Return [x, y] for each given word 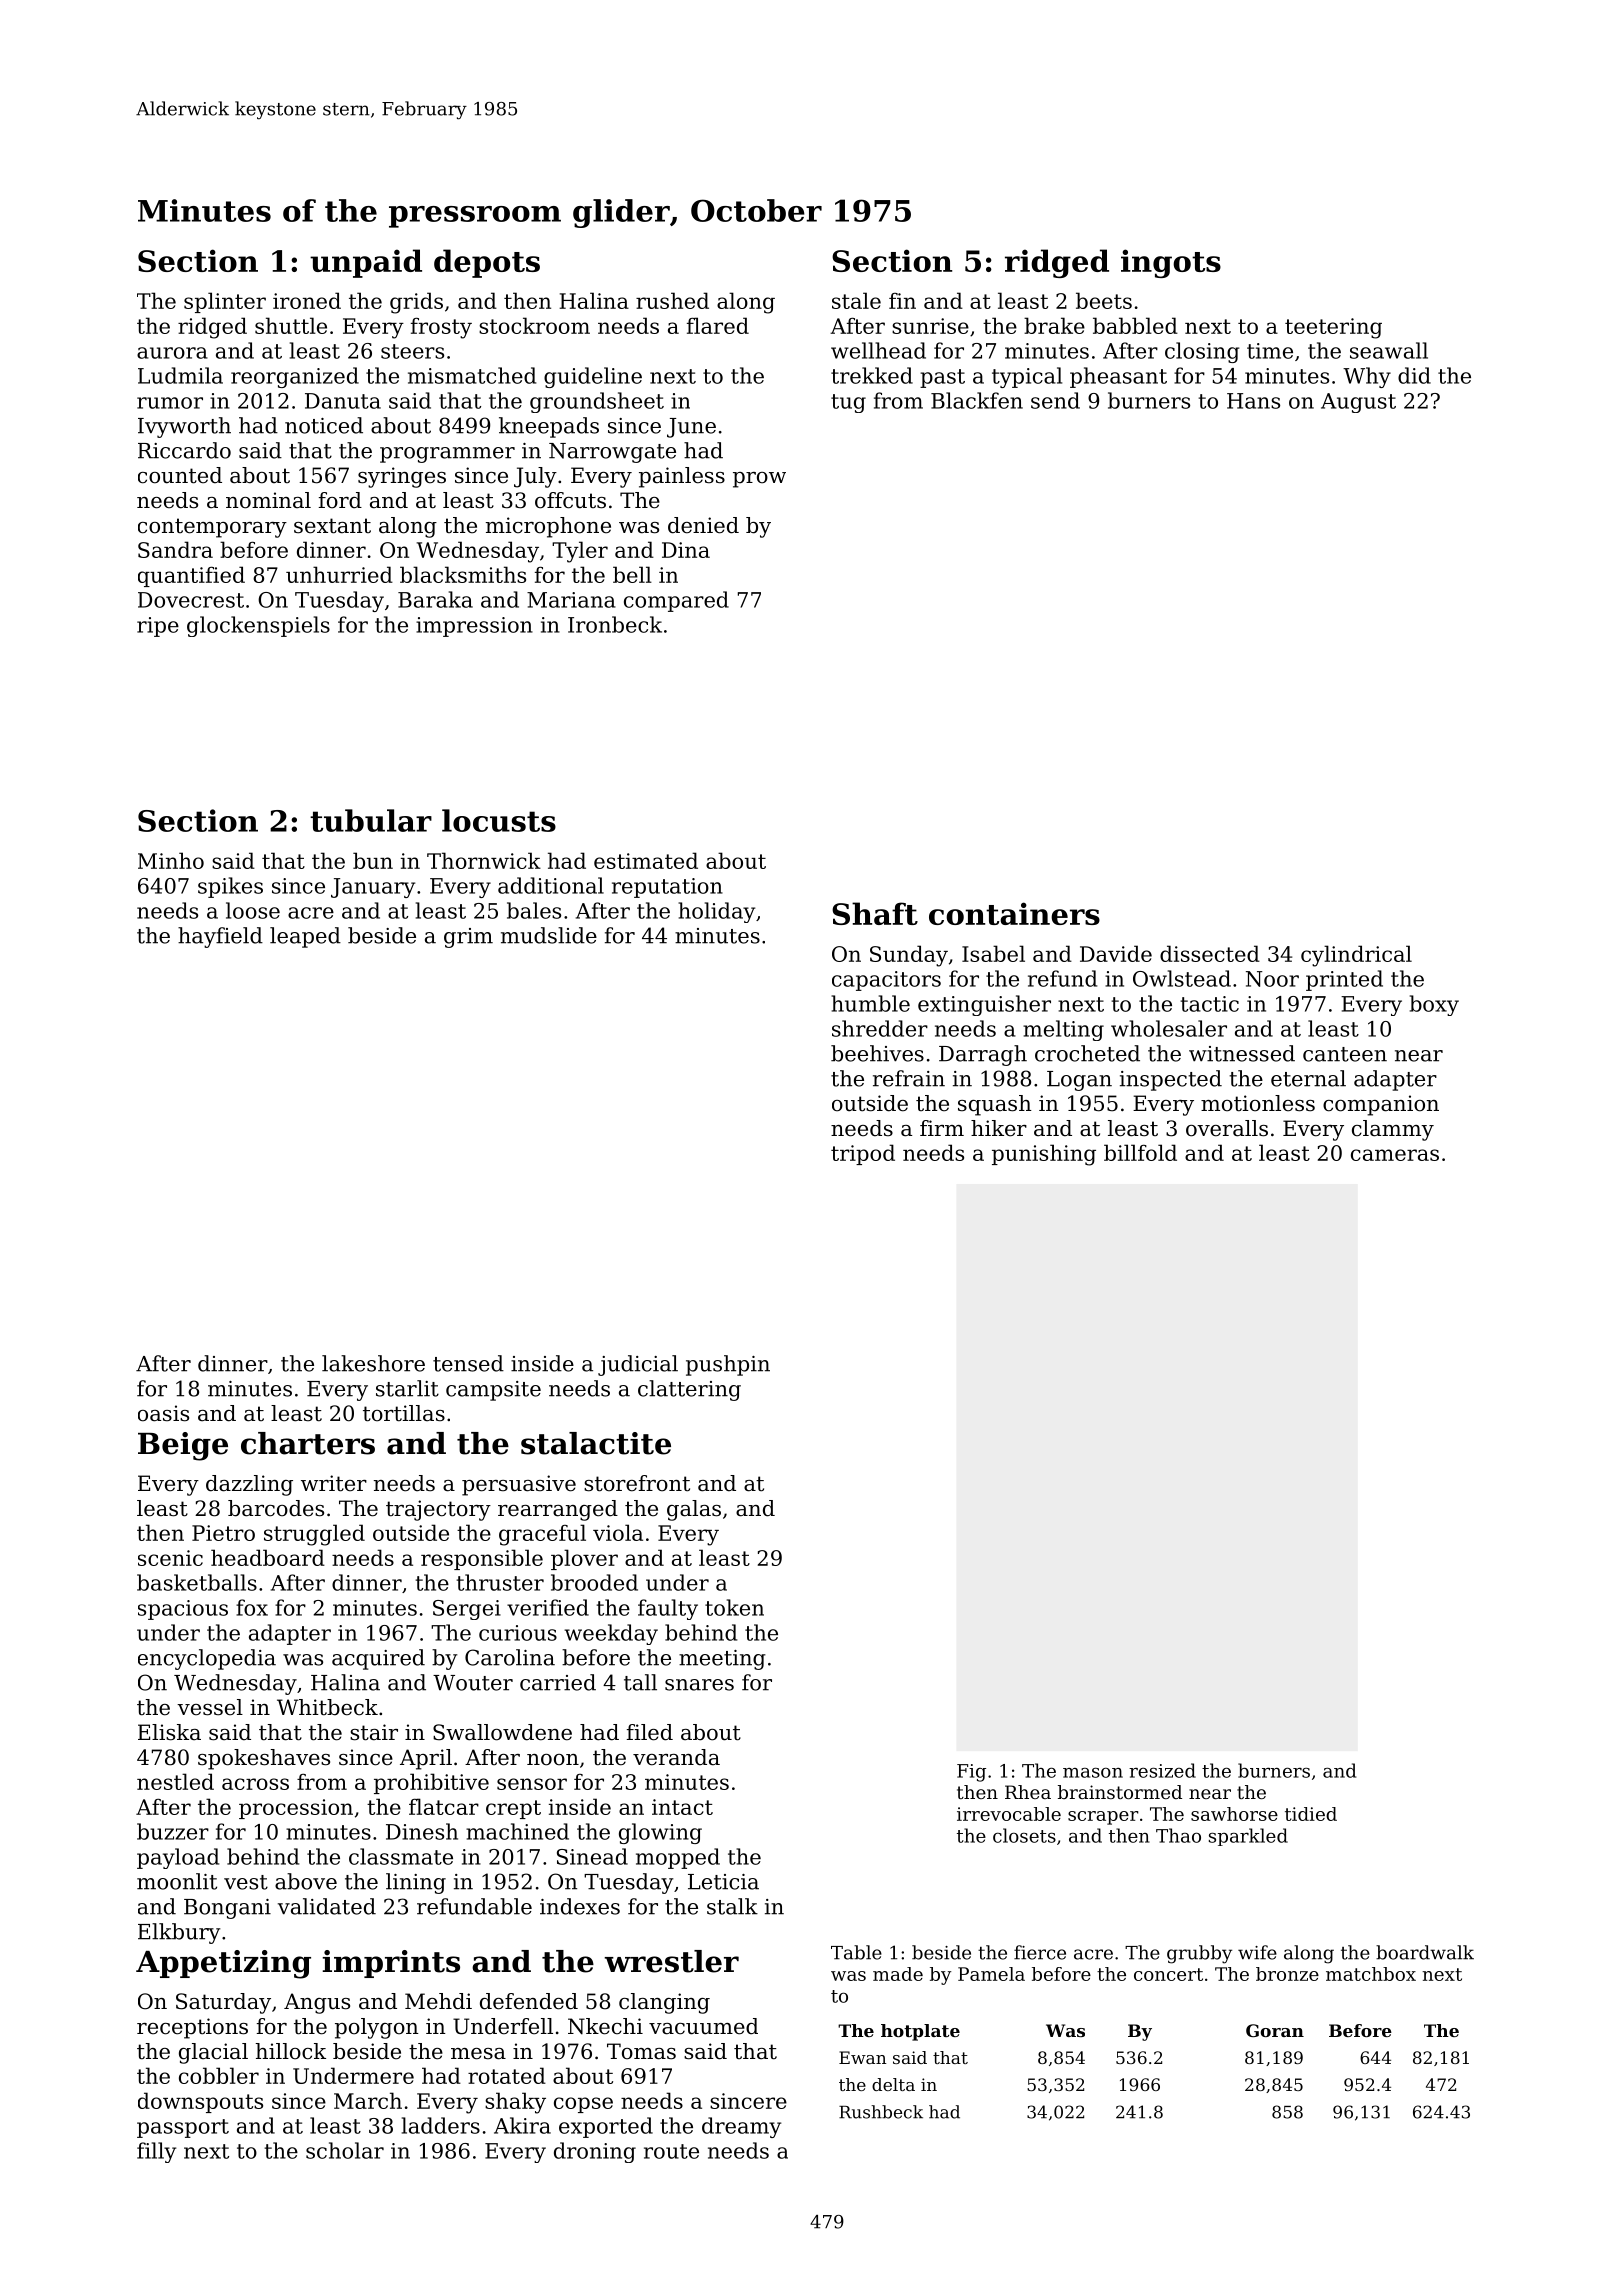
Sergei [467, 1610]
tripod [863, 1154]
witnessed [1242, 1053]
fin [902, 301]
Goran [1275, 2030]
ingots [1171, 263]
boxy [1434, 1005]
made [898, 1974]
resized [1162, 1770]
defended [529, 2001]
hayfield [220, 937]
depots [487, 263]
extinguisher [984, 1005]
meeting [722, 1660]
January [373, 888]
